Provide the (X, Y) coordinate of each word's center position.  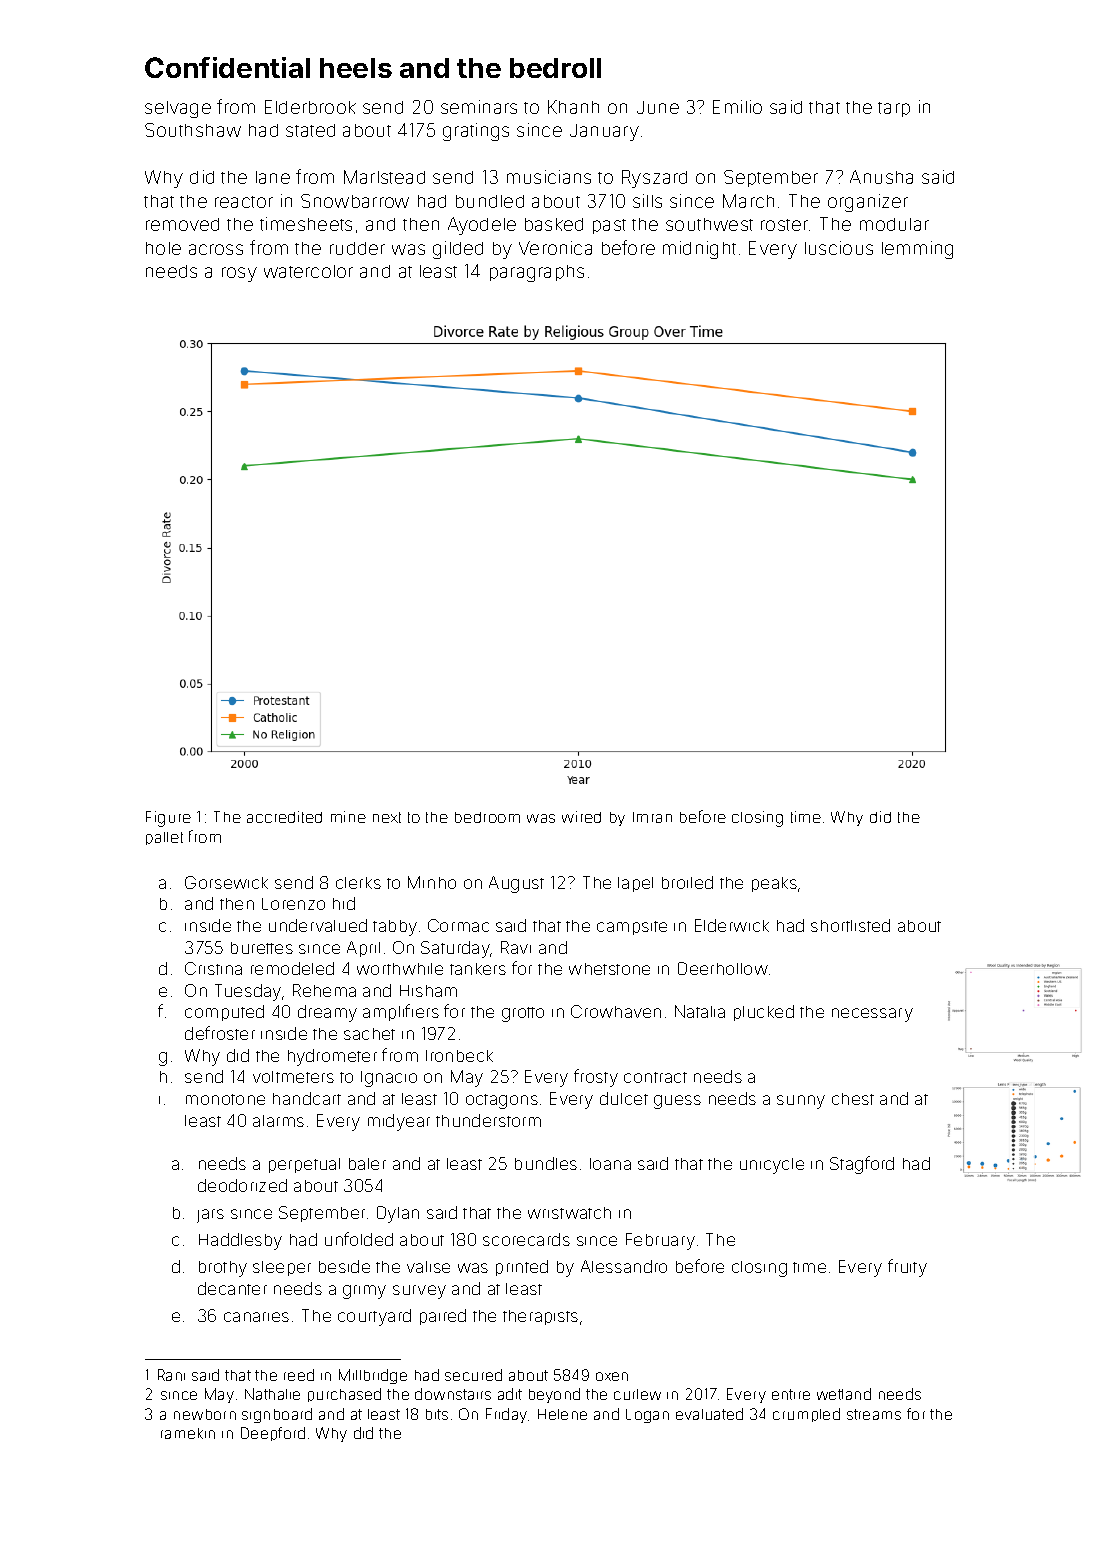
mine (348, 817)
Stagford (862, 1165)
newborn (205, 1414)
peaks (774, 884)
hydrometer (332, 1057)
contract (655, 1077)
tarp (894, 109)
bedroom (487, 817)
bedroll (555, 68)
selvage (178, 109)
